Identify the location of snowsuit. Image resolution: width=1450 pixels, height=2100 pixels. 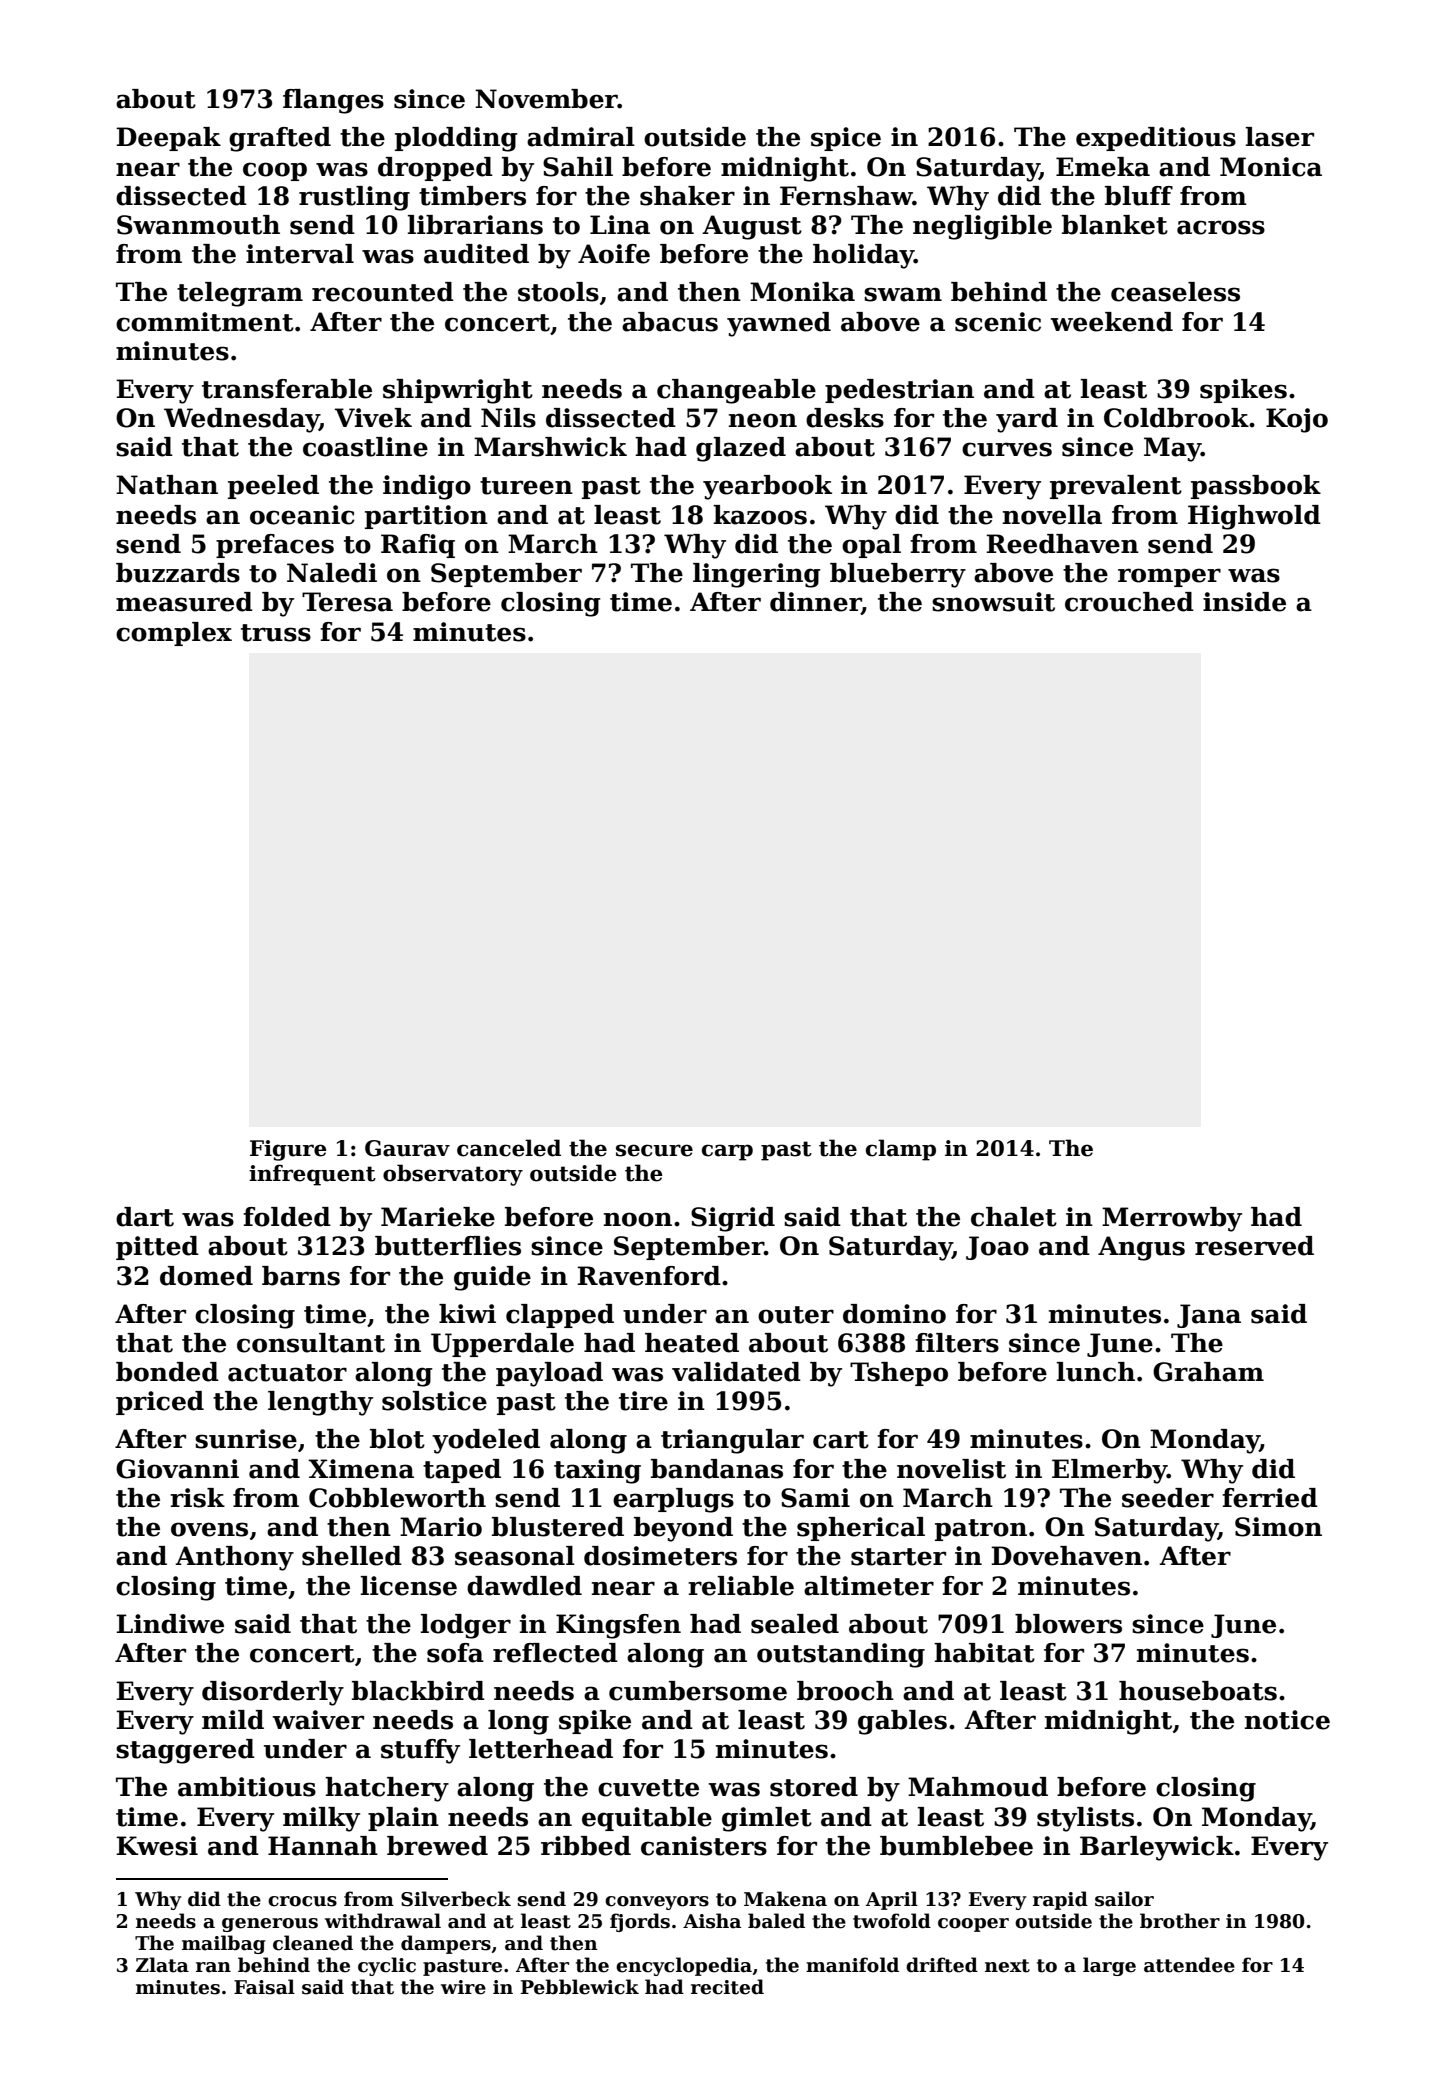
(993, 602).
